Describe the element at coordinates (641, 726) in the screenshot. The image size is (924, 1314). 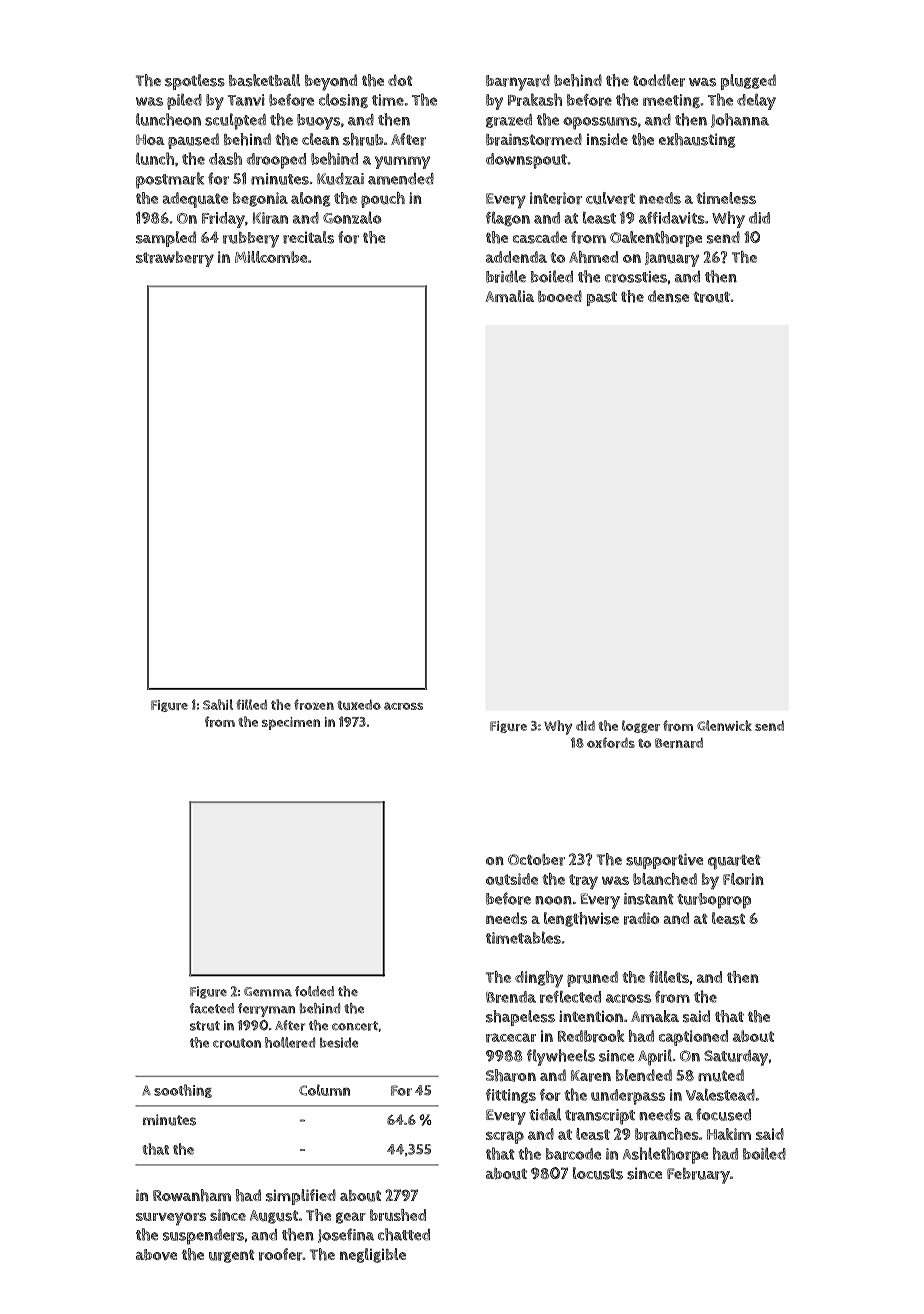
I see `logger` at that location.
